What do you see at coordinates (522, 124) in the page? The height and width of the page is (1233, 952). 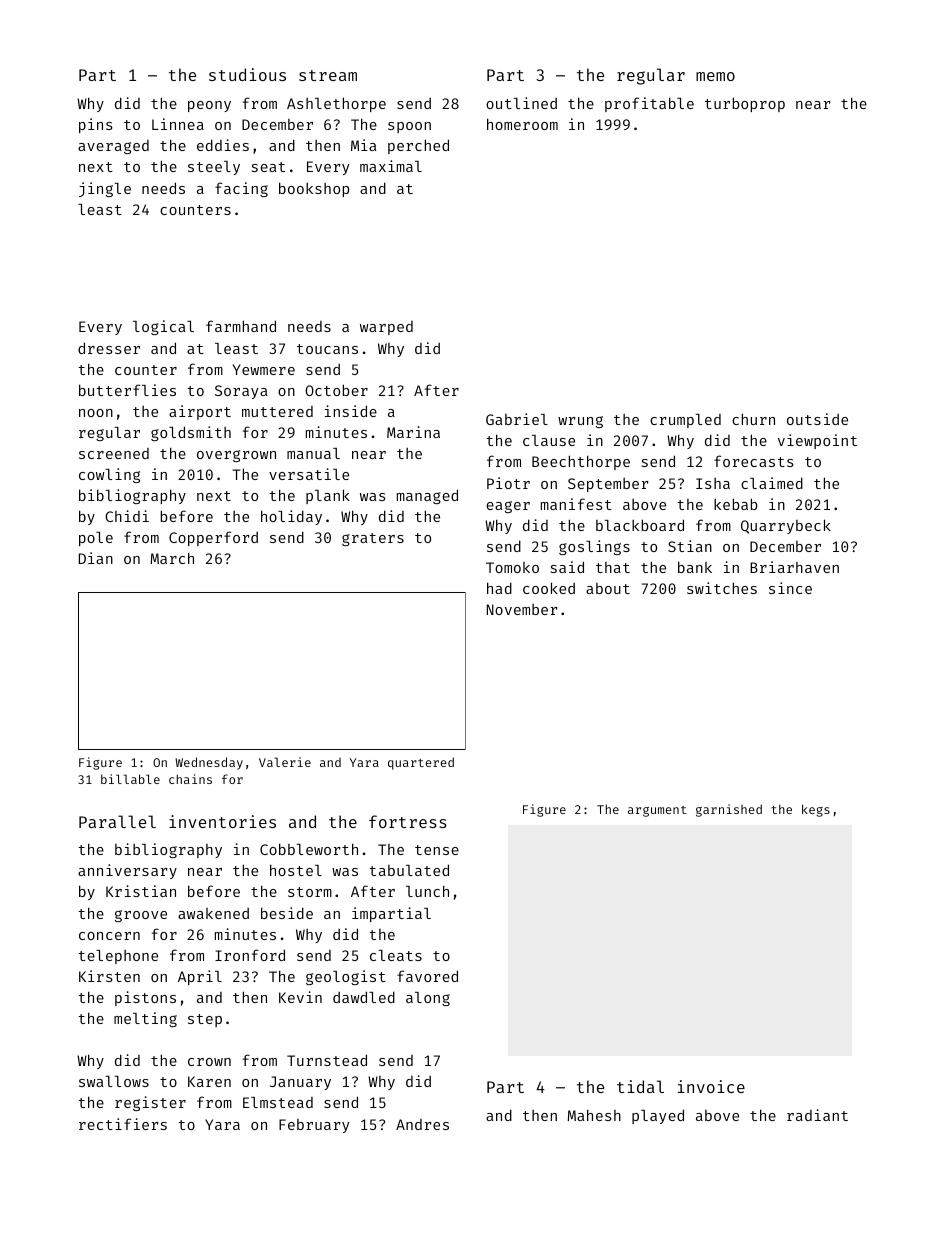 I see `homeroom` at bounding box center [522, 124].
